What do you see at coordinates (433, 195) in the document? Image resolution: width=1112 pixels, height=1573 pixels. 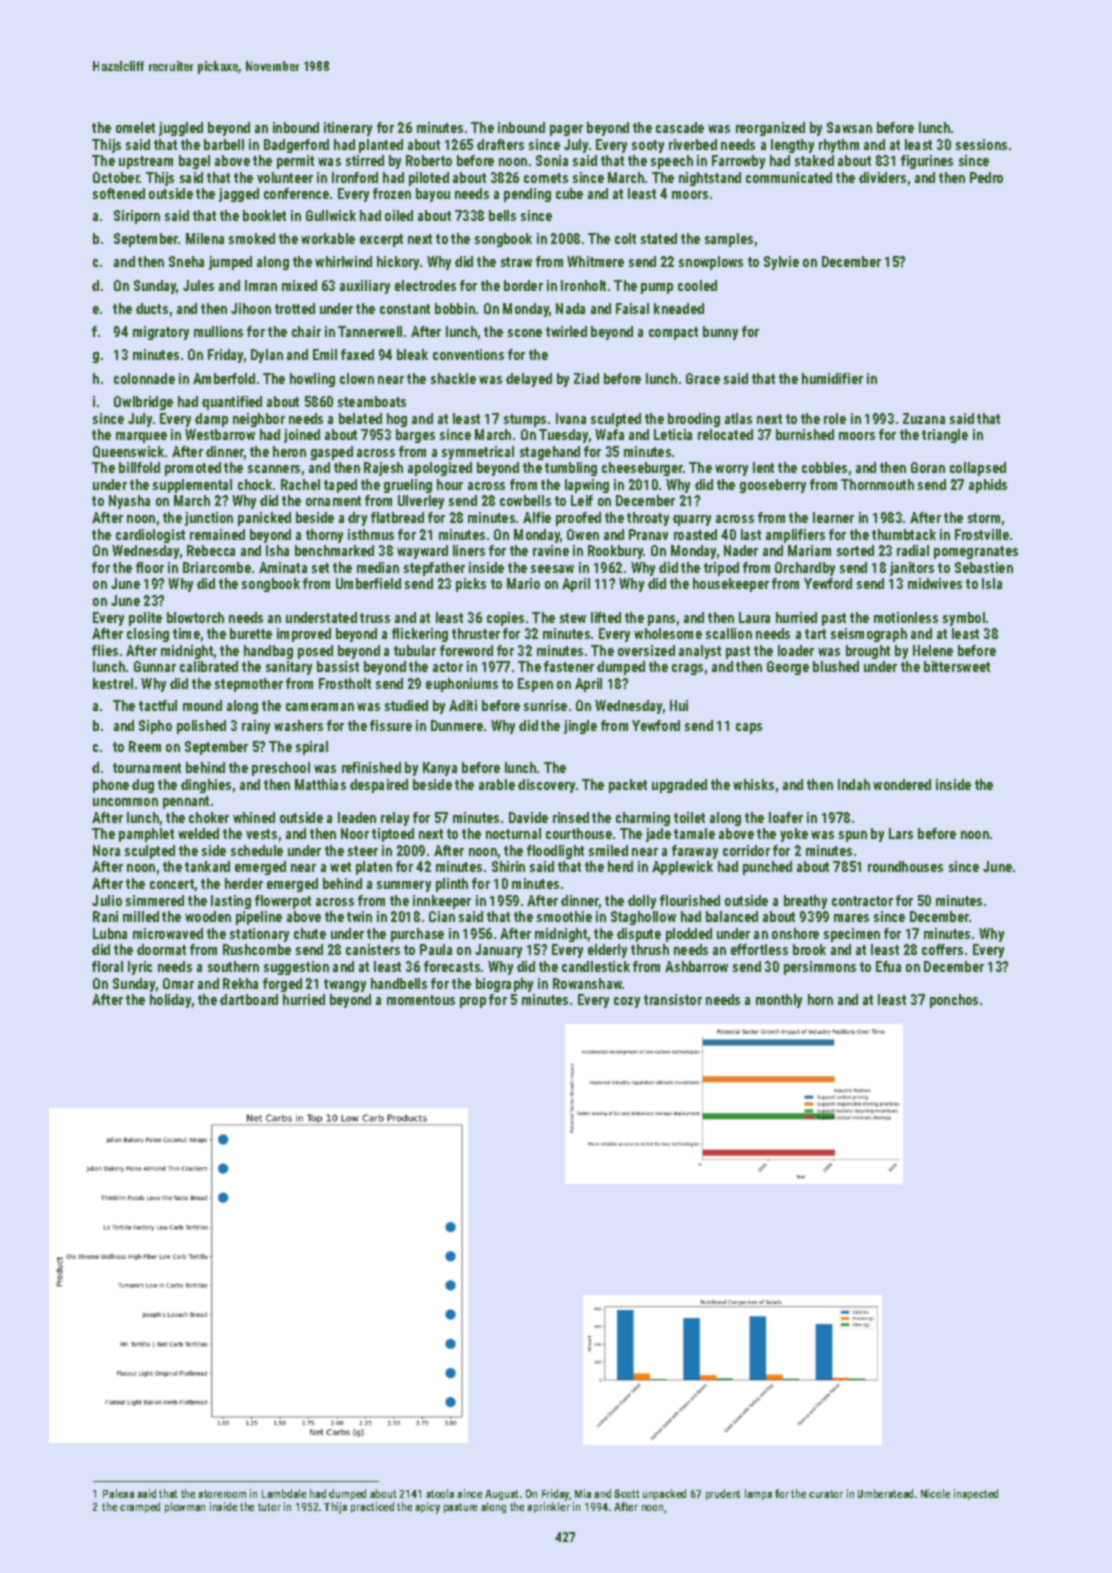 I see `bayou` at bounding box center [433, 195].
